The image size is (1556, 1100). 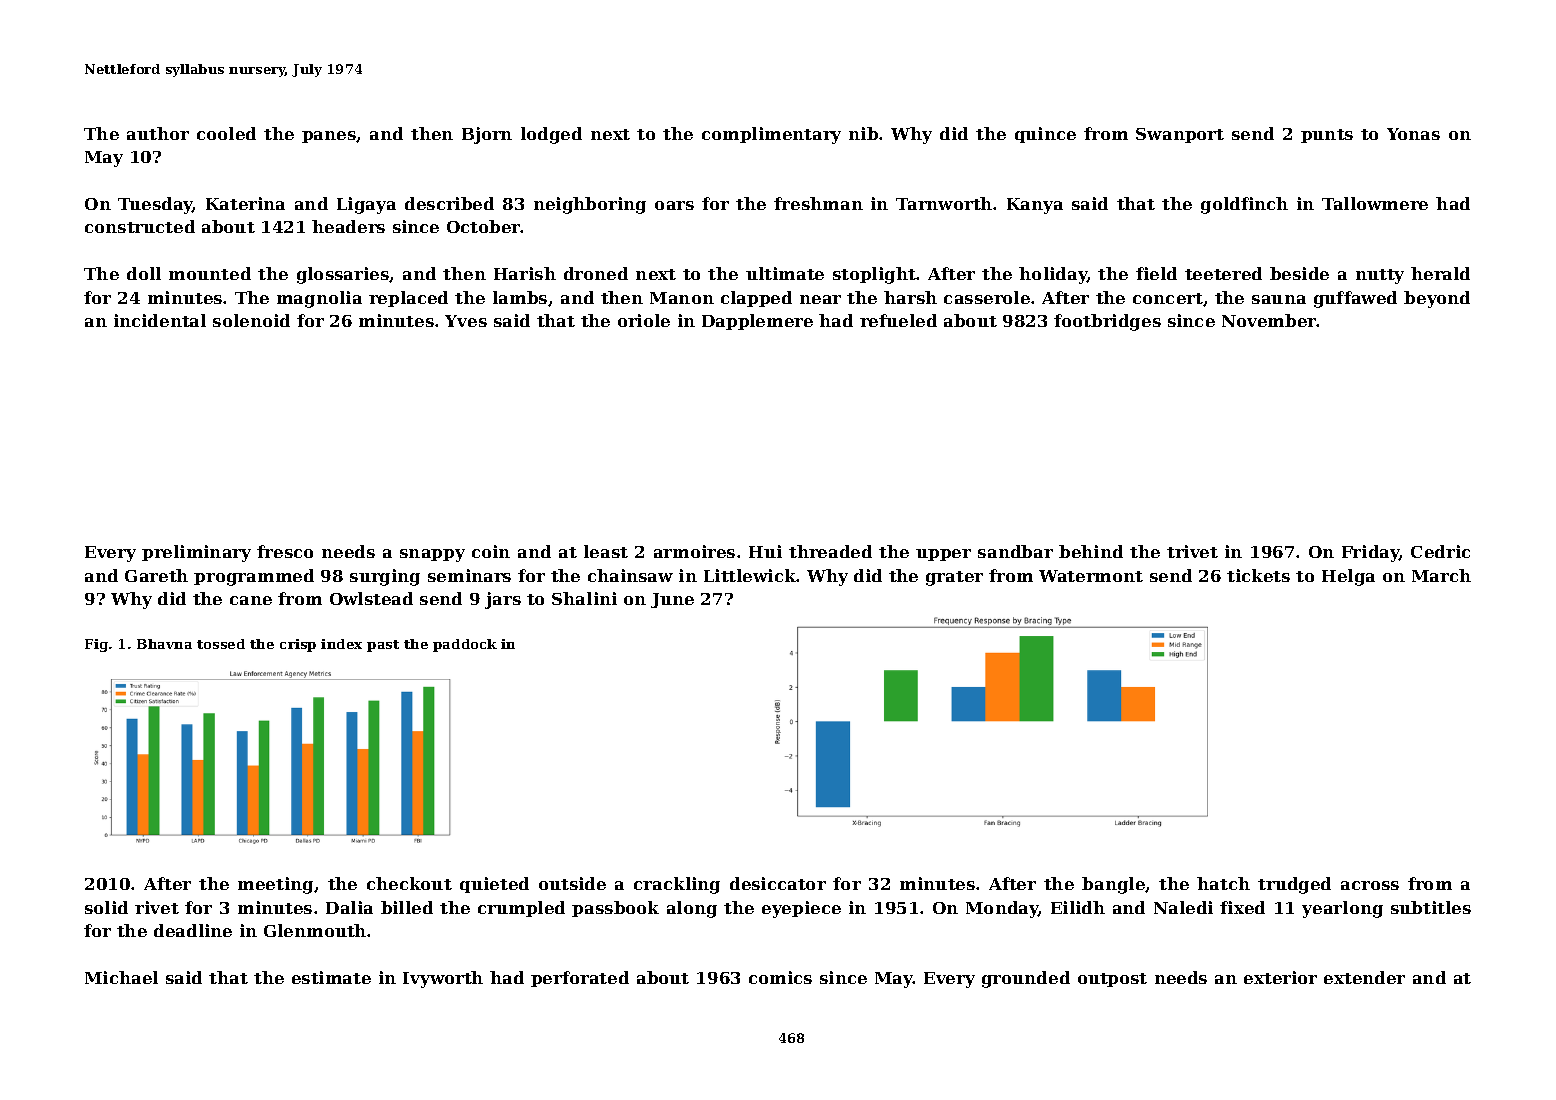 What do you see at coordinates (943, 555) in the page?
I see `upper` at bounding box center [943, 555].
